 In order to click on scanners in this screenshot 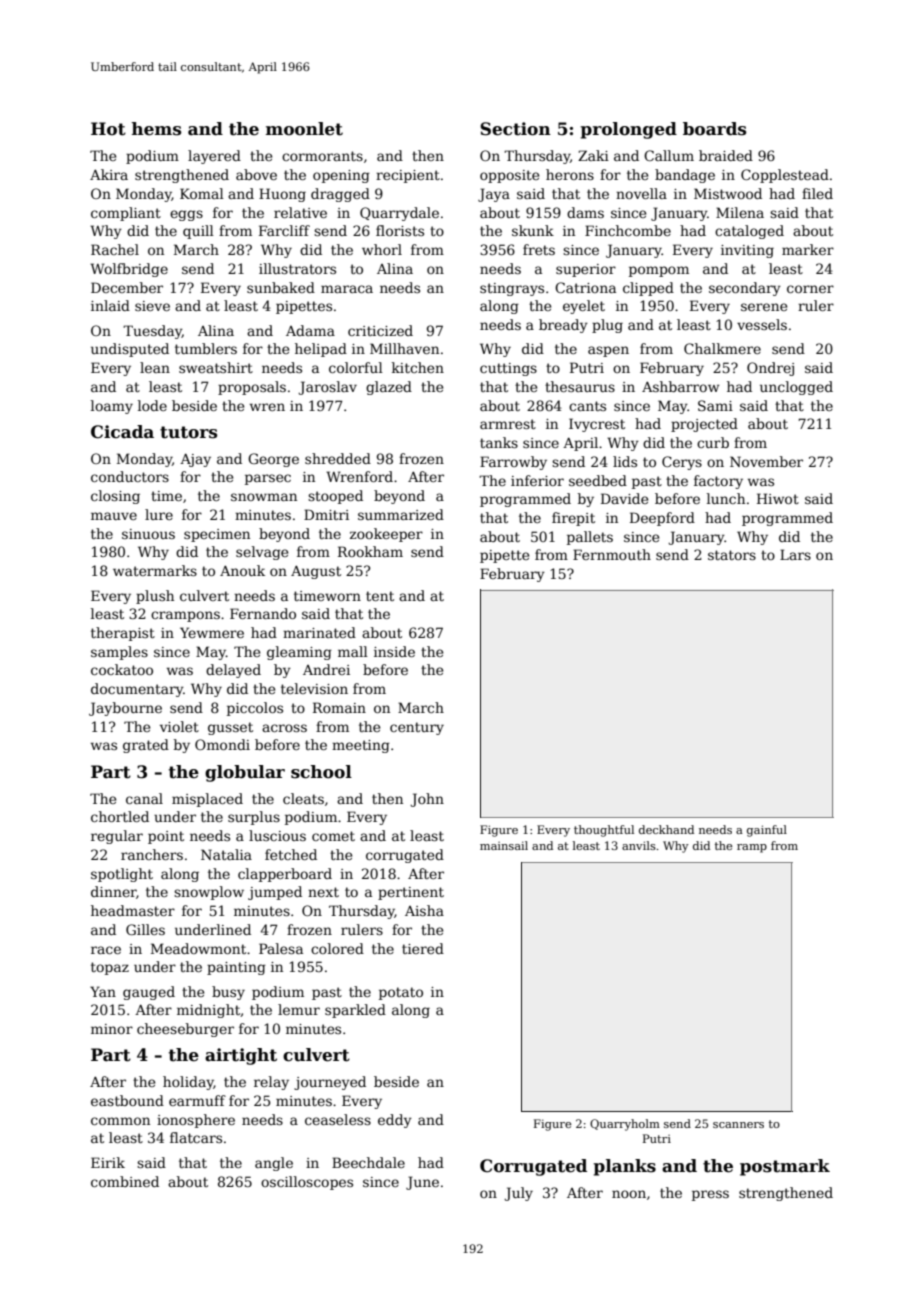, I will do `click(738, 1125)`.
